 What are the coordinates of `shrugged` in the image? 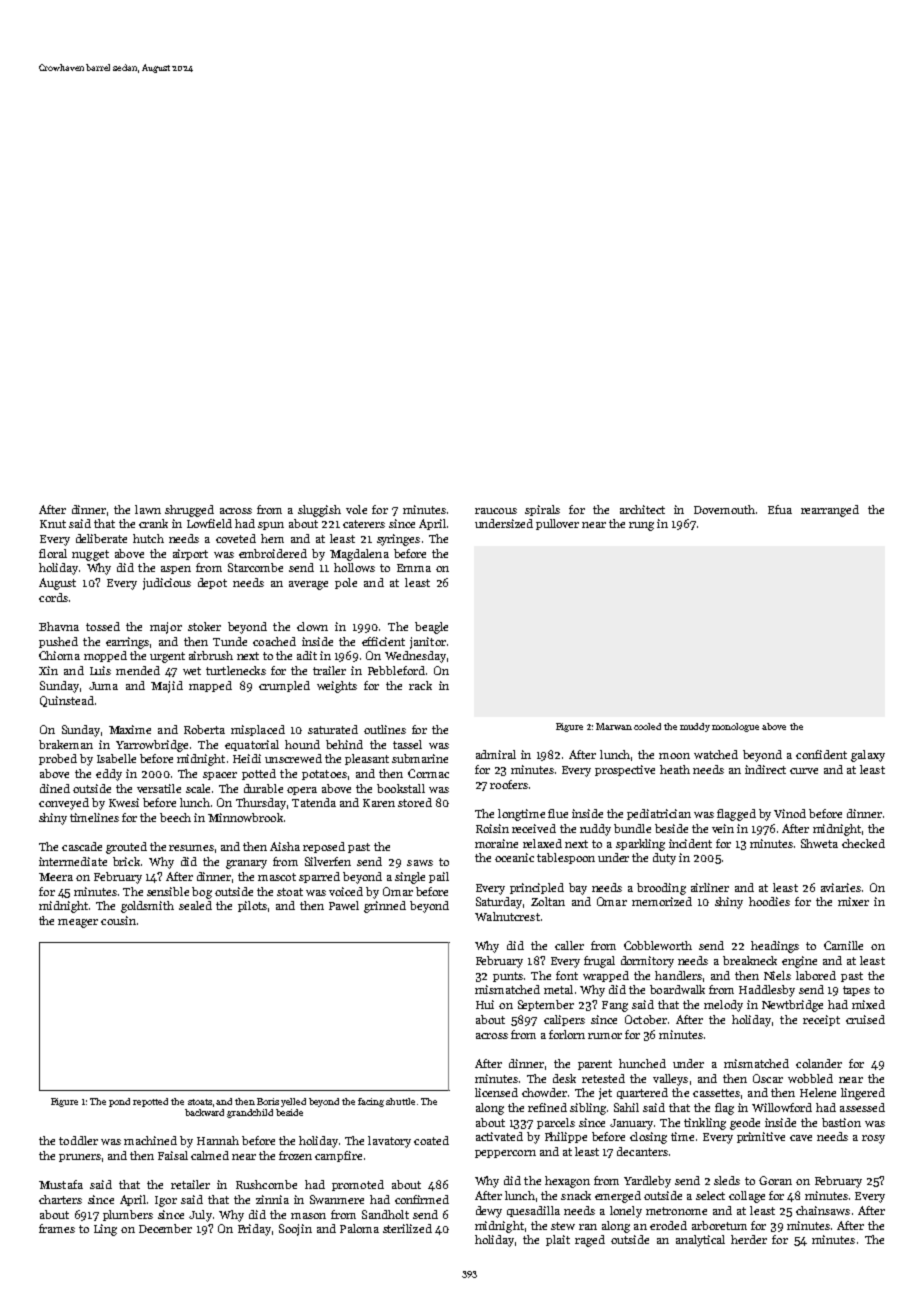 It's located at (189, 511).
